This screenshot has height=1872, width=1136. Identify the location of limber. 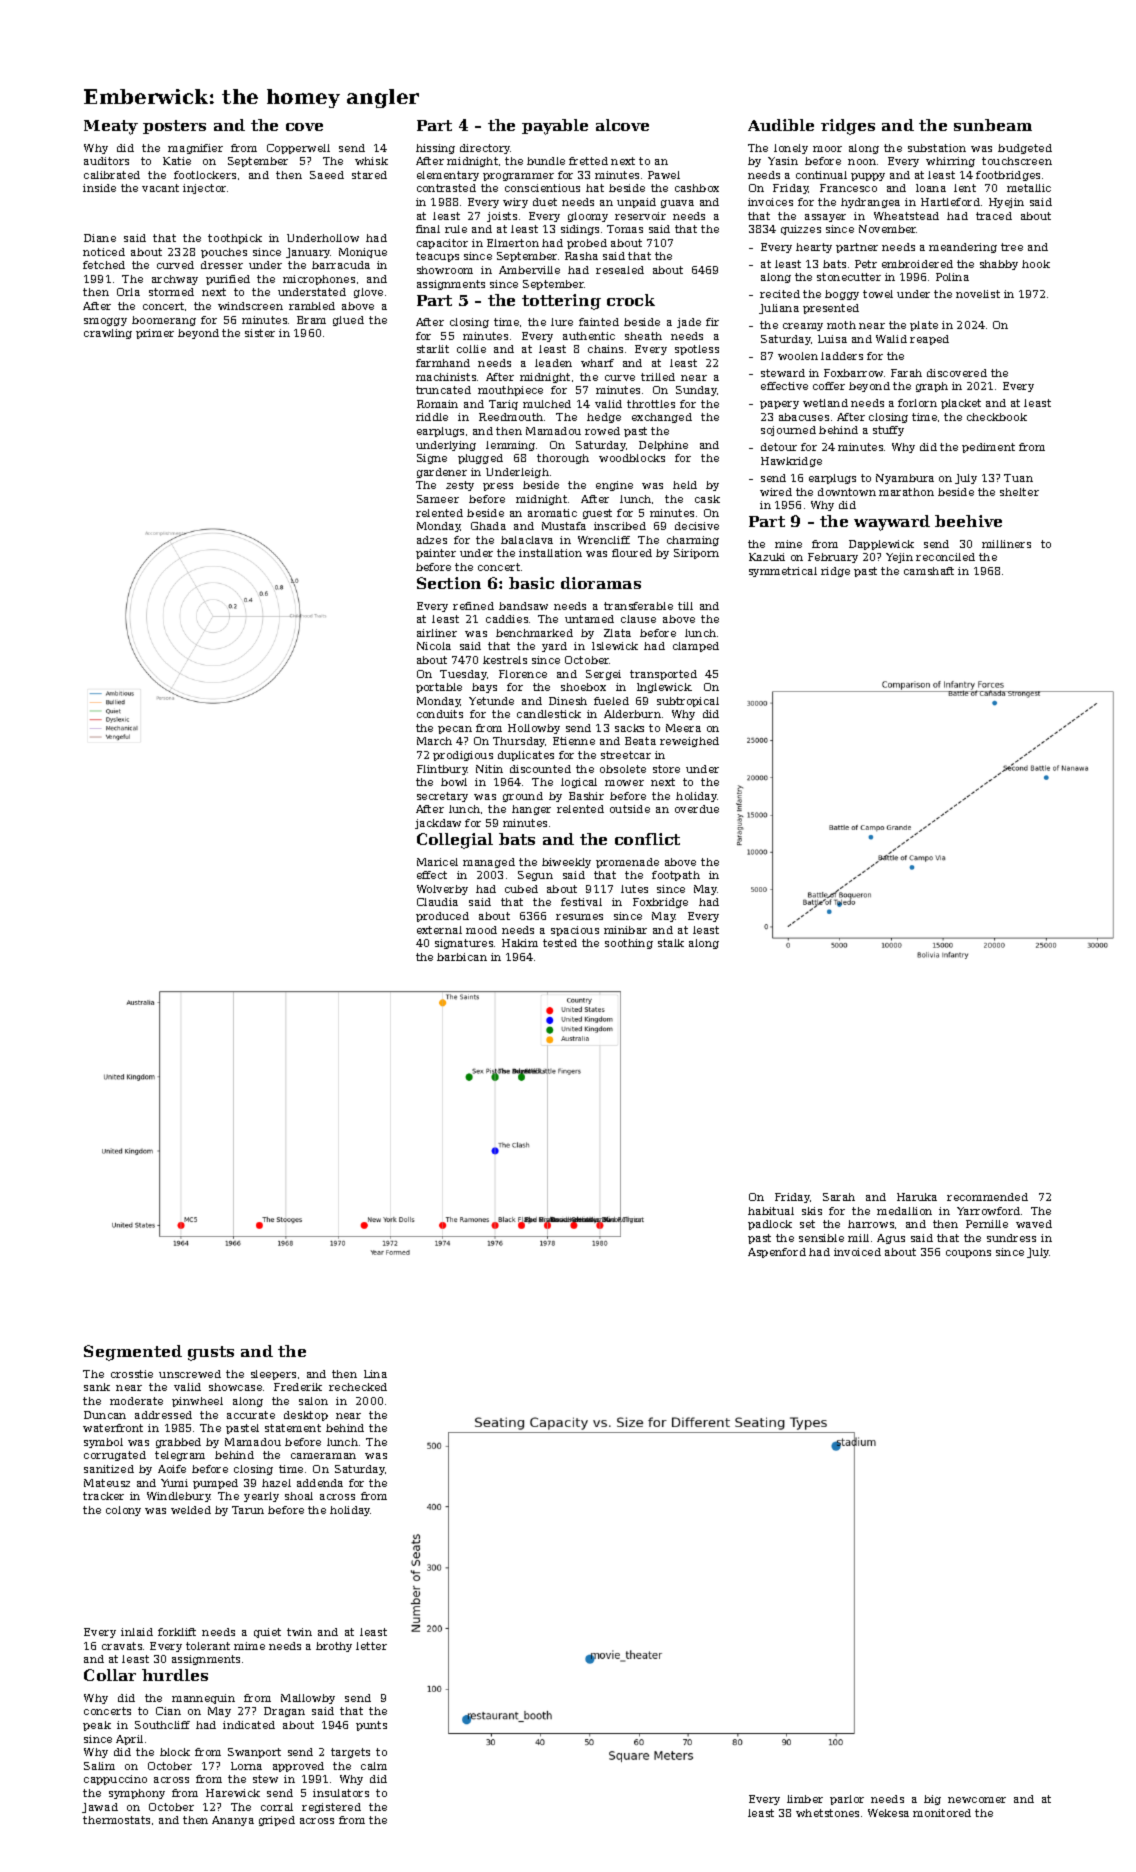
(805, 1799).
